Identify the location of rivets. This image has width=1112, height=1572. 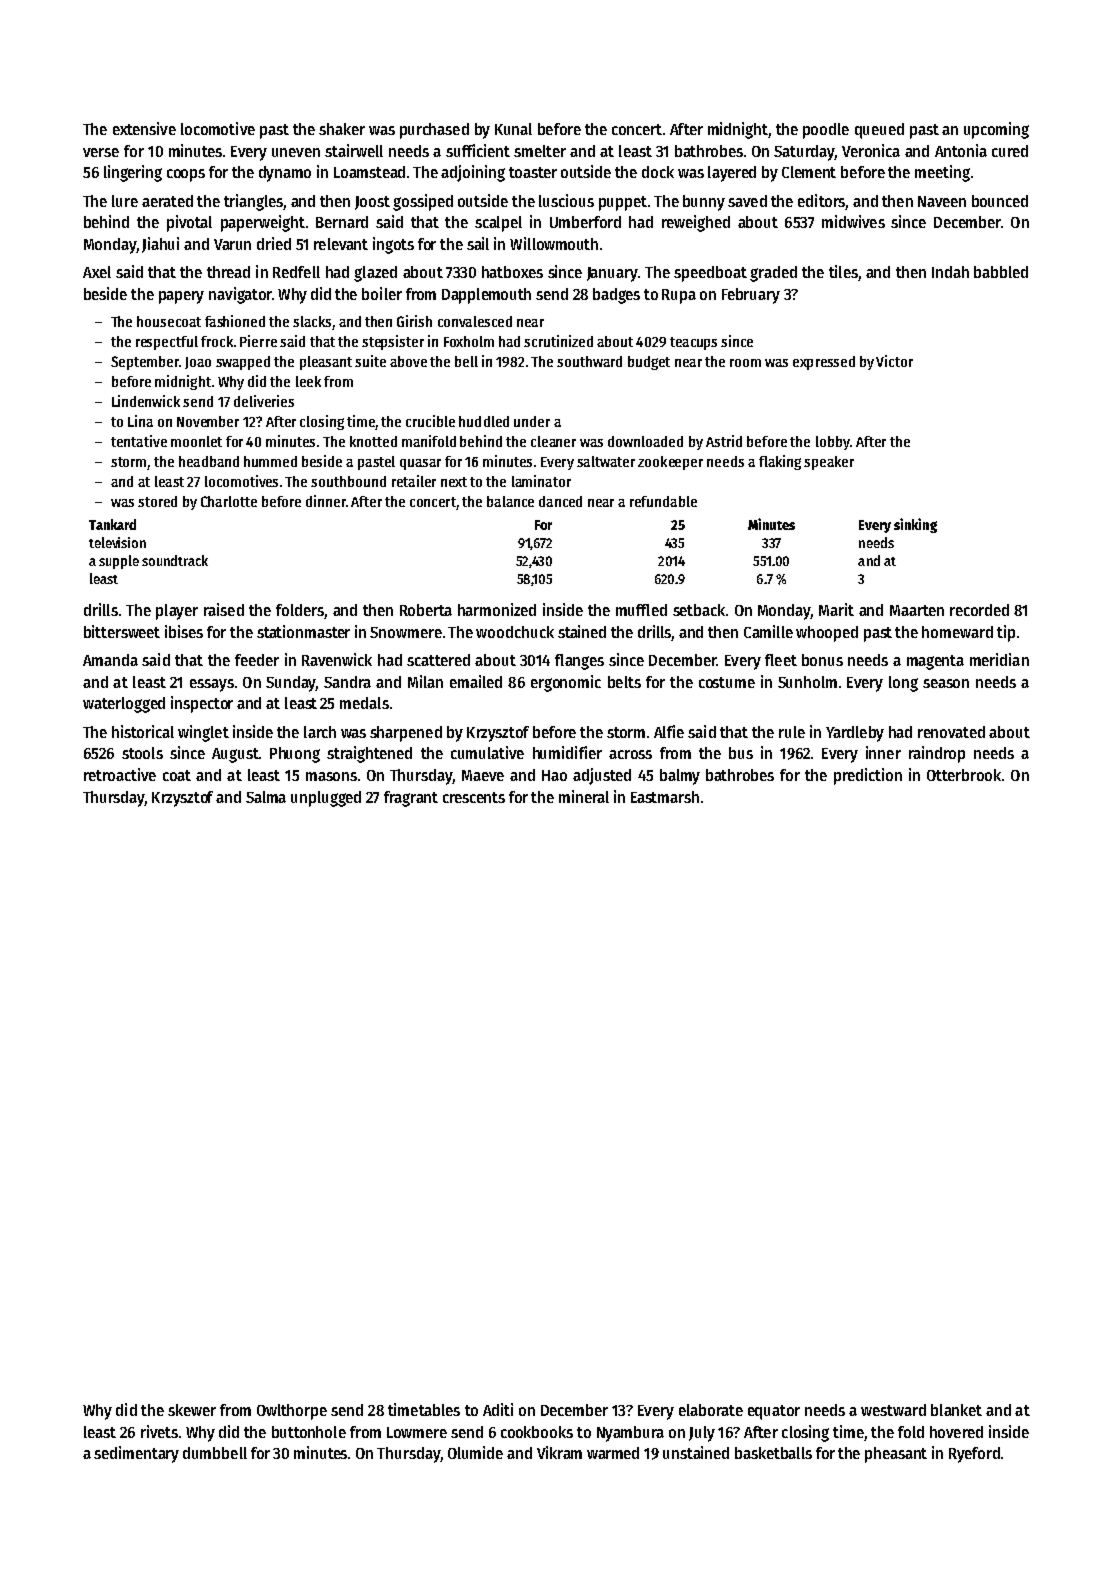
(159, 1431).
